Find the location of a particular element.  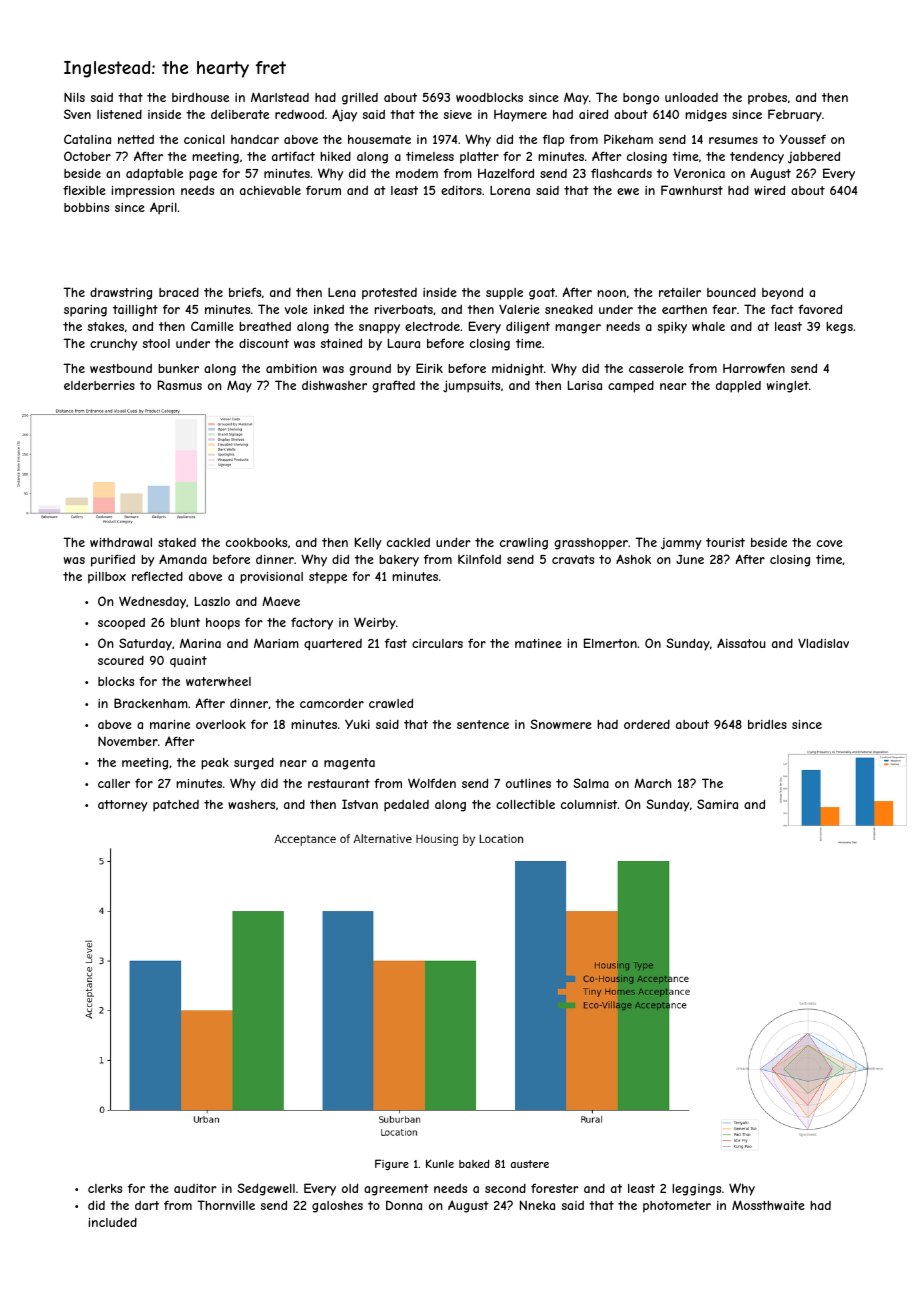

Catalina is located at coordinates (87, 139).
